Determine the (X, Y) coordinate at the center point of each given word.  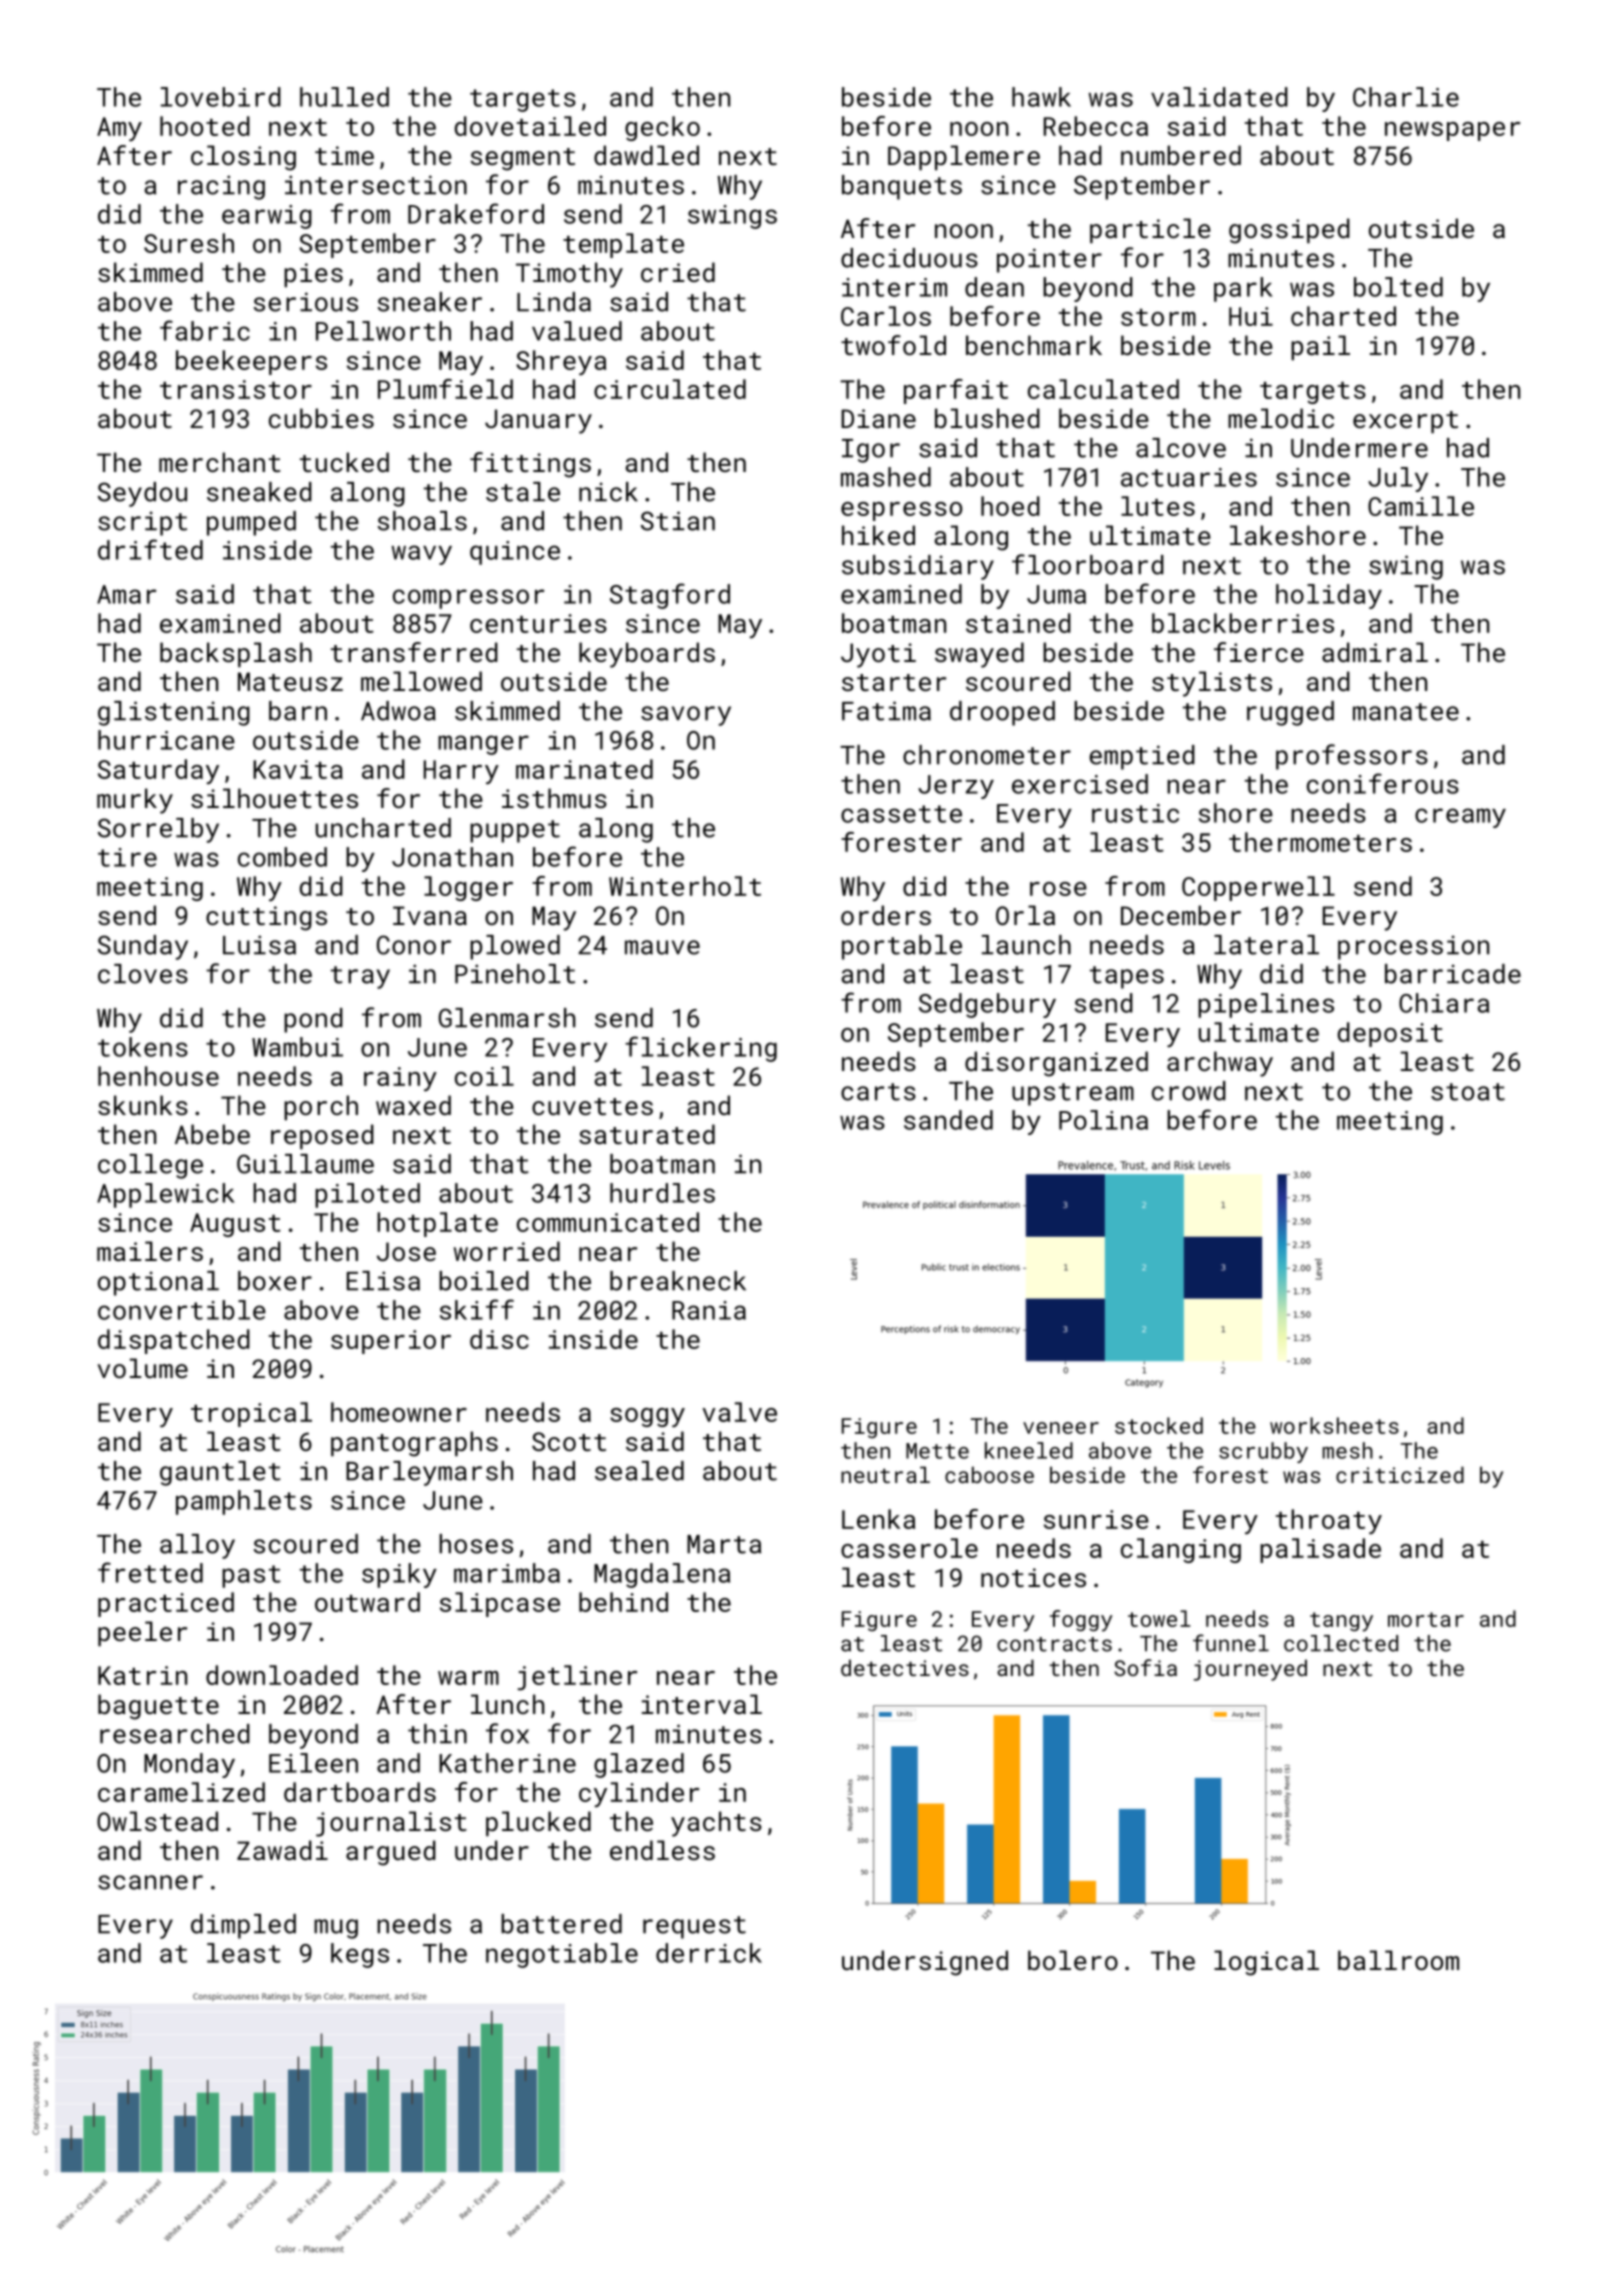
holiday (1329, 596)
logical (1266, 1963)
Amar (126, 594)
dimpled (243, 1926)
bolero (1073, 1960)
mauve (662, 947)
